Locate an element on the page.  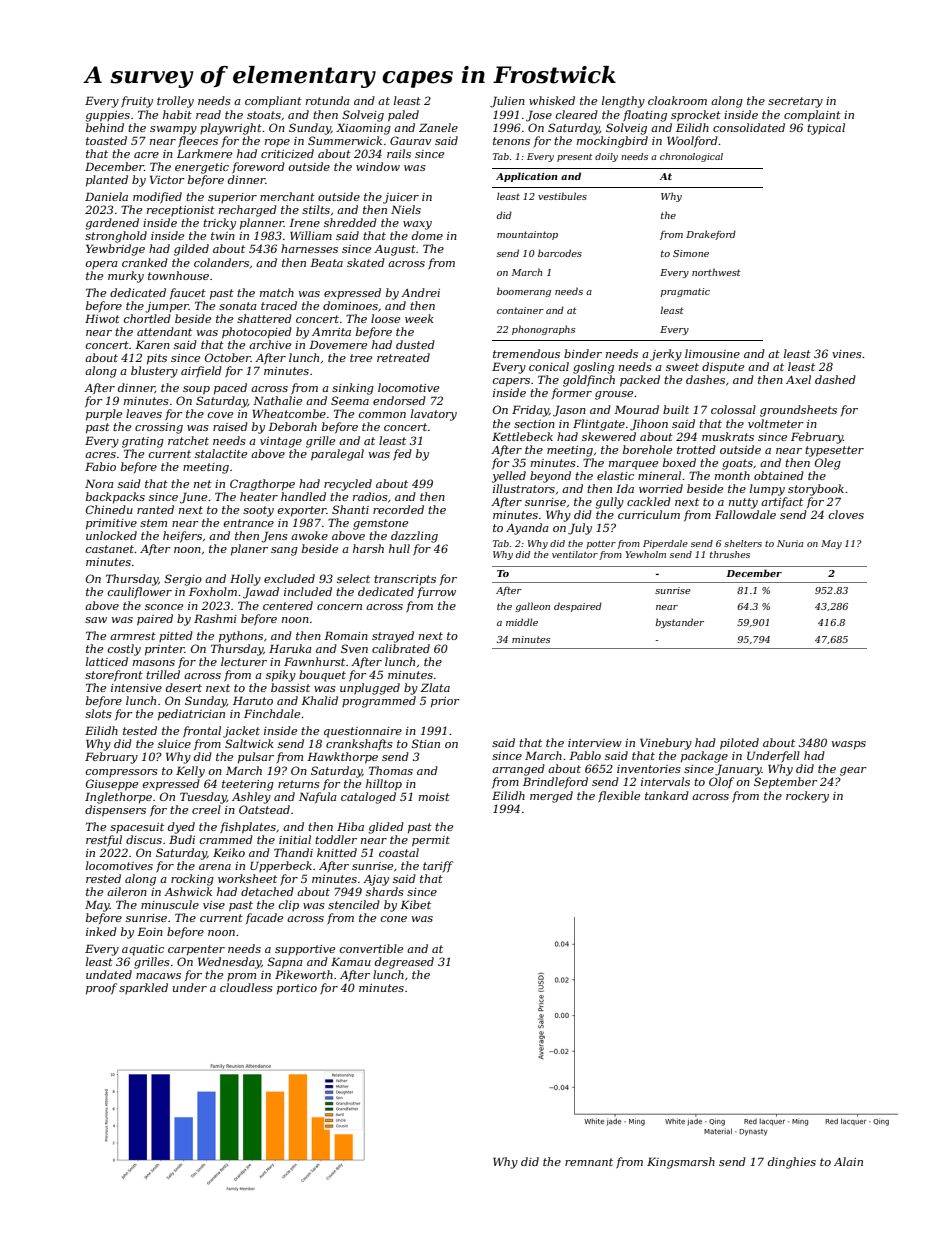
bystander is located at coordinates (679, 623).
